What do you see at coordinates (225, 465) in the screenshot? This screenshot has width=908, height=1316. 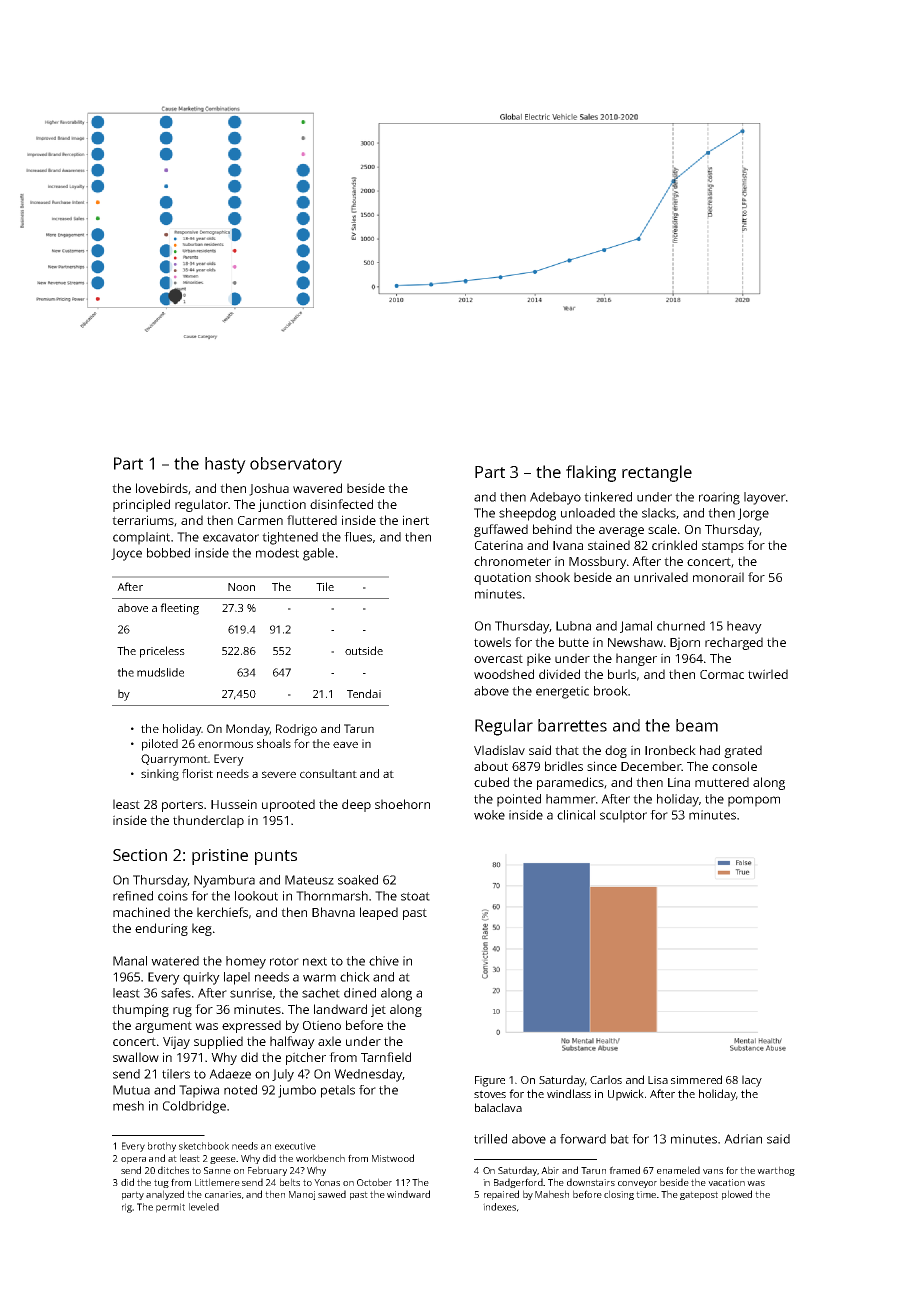 I see `hasty` at bounding box center [225, 465].
